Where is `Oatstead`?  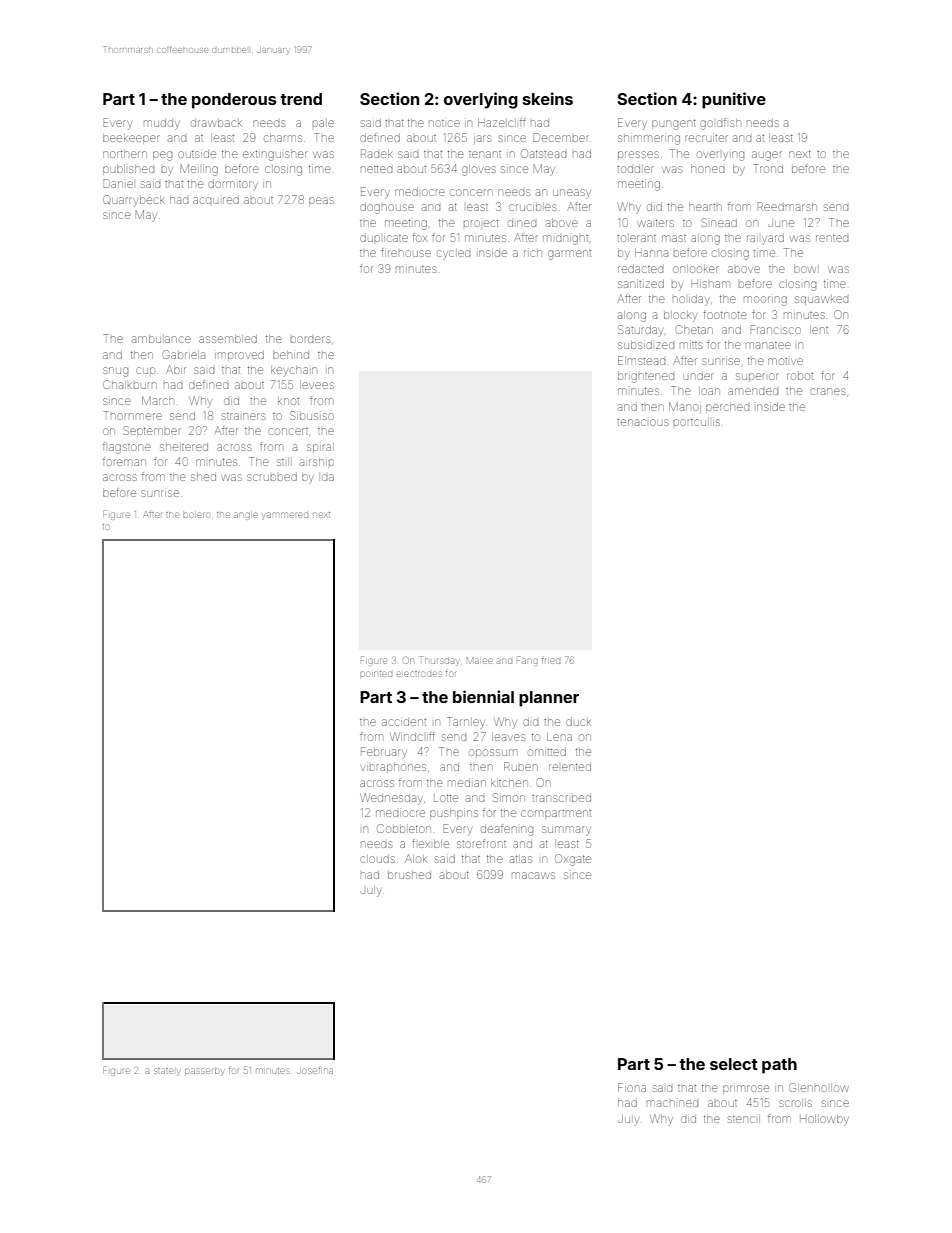
Oatstead is located at coordinates (543, 153).
